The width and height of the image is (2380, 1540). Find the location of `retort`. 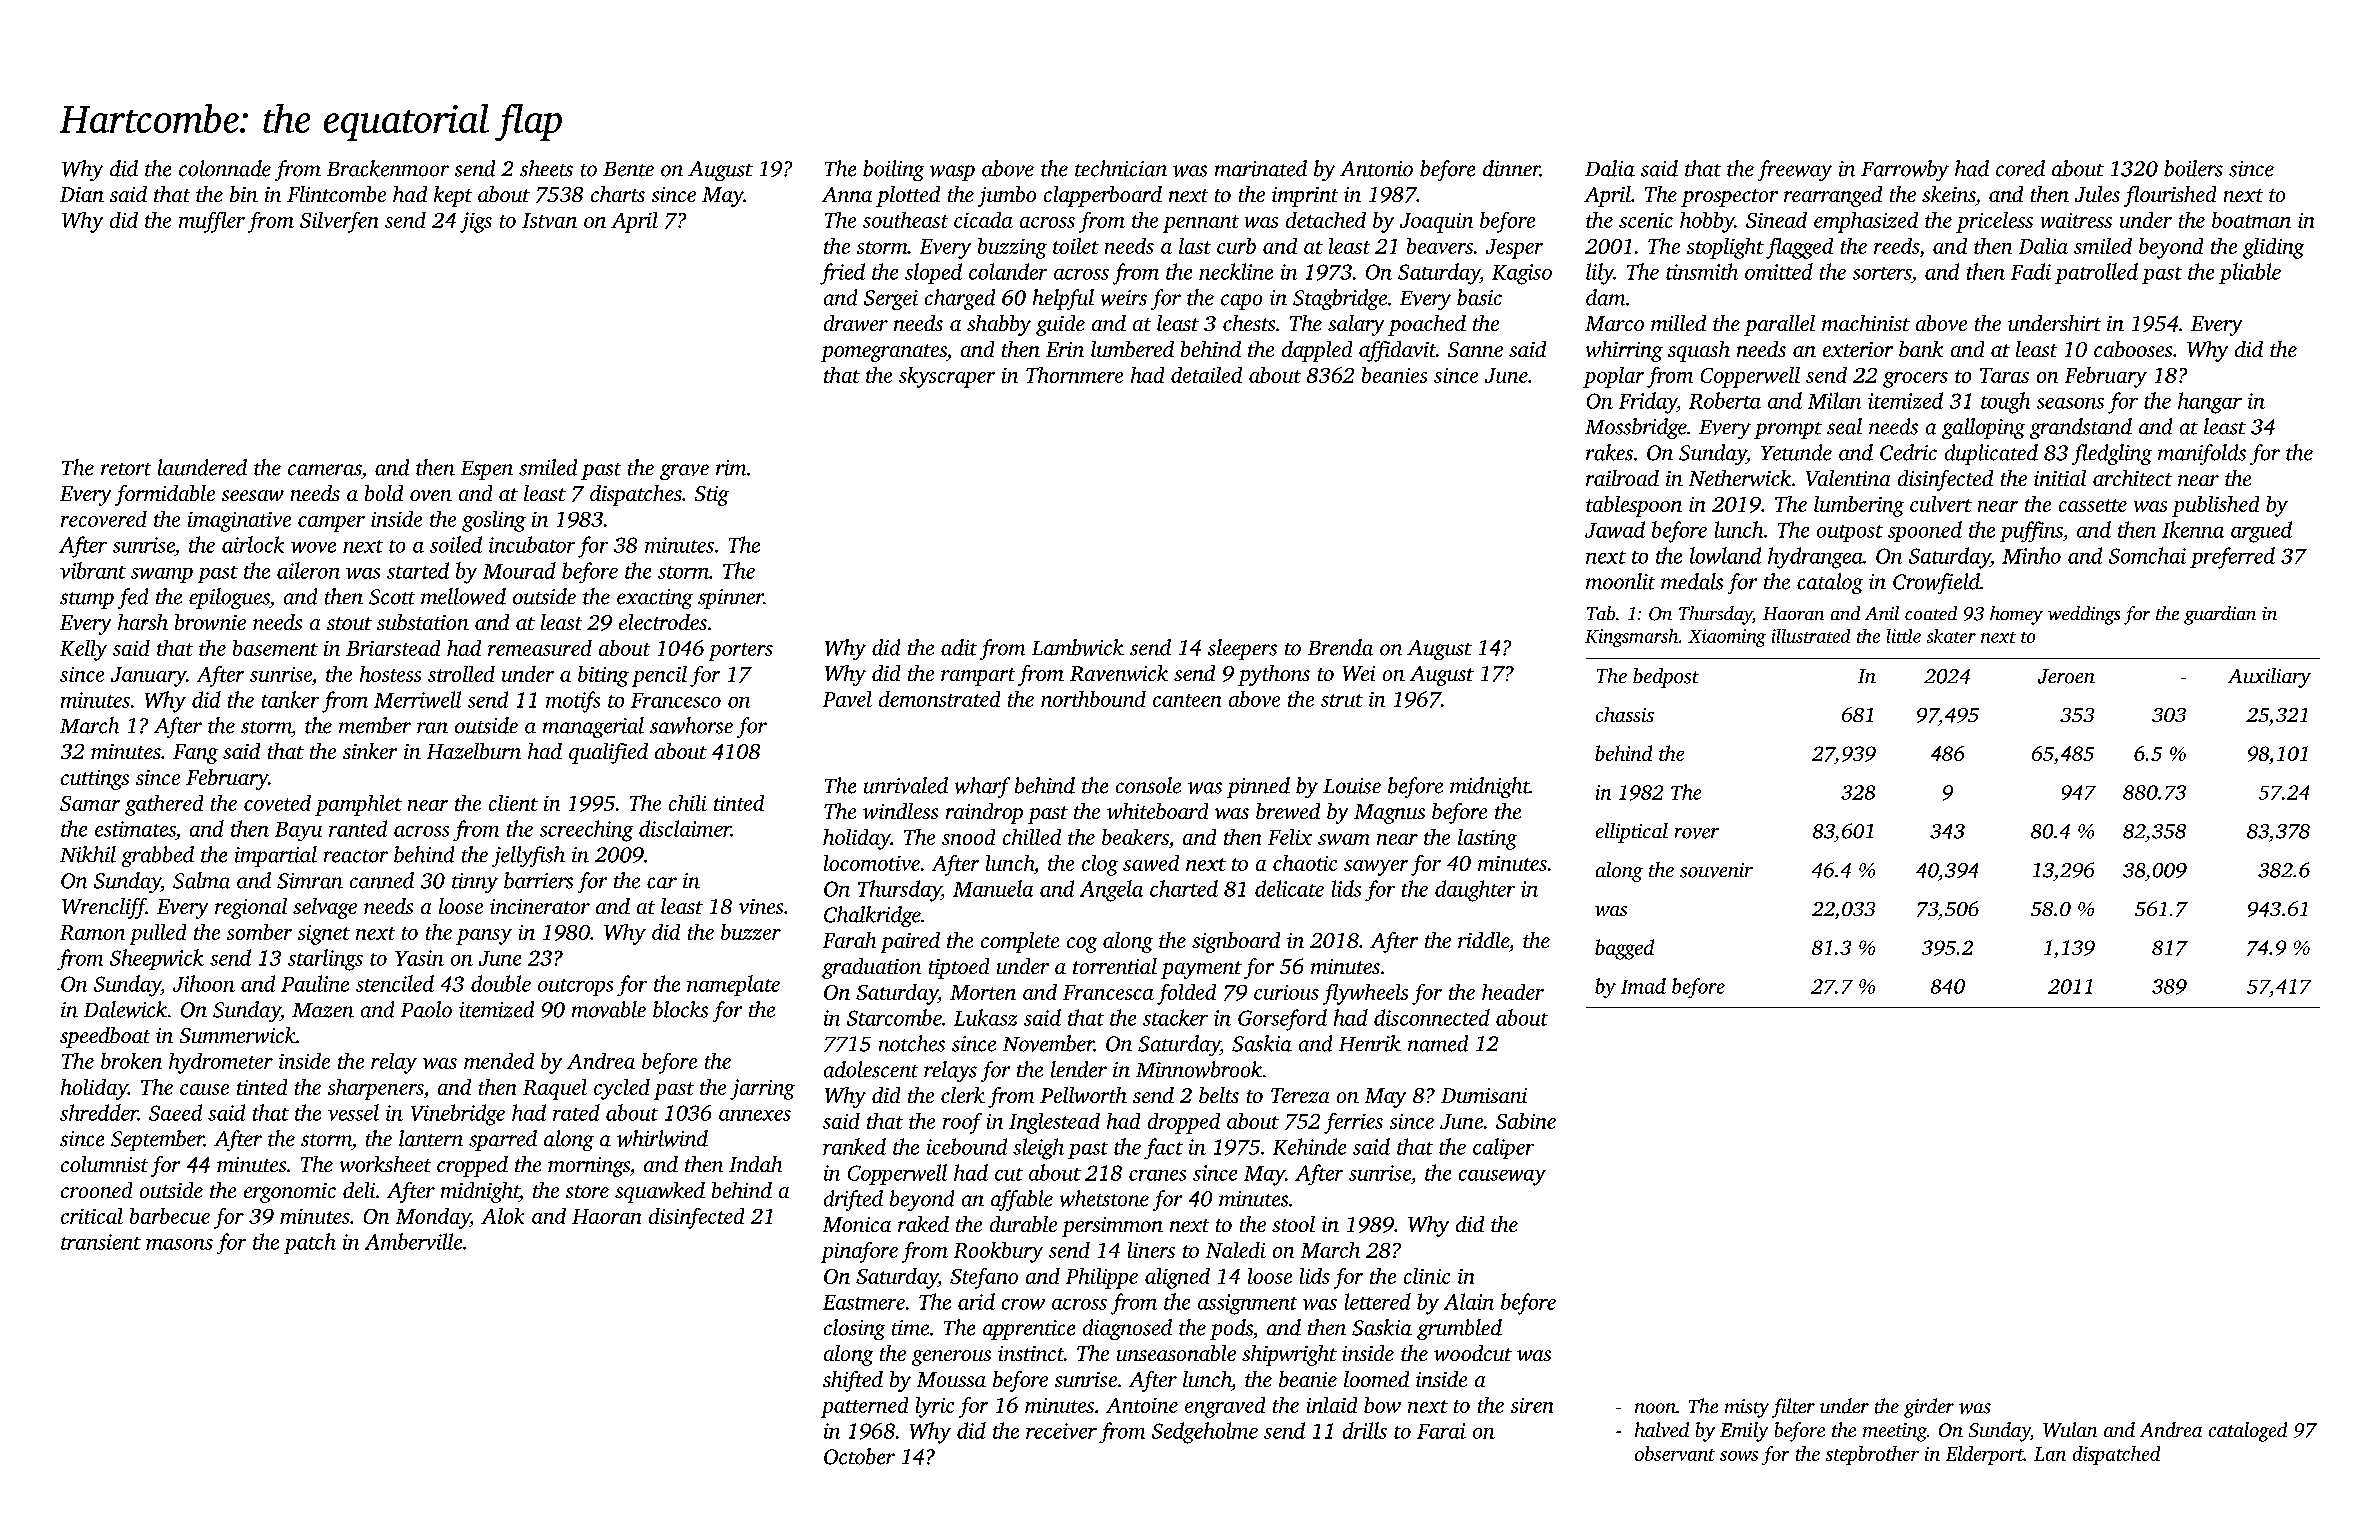

retort is located at coordinates (126, 469).
